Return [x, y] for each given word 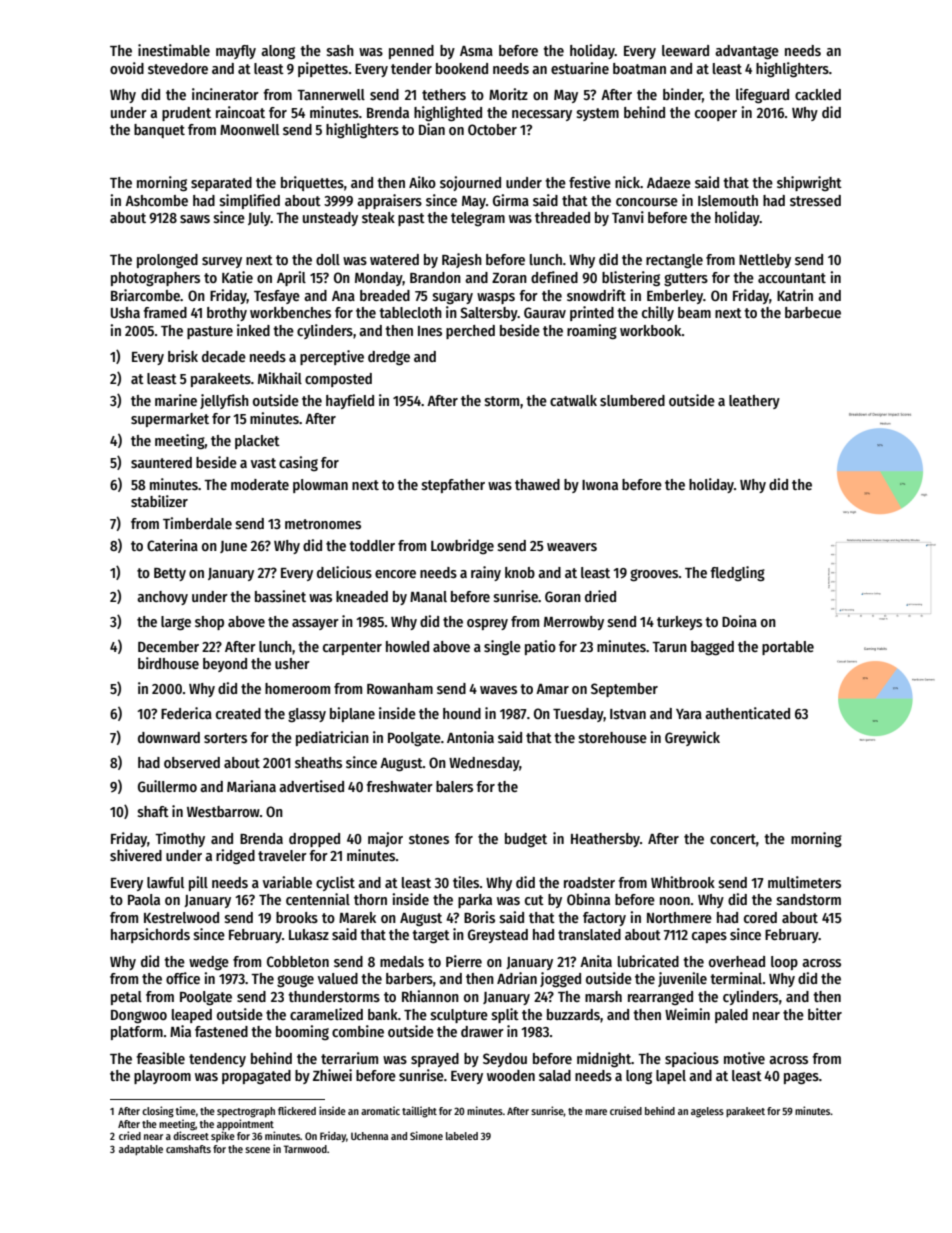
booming [302, 1032]
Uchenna [369, 1136]
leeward [685, 50]
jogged [560, 979]
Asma [476, 51]
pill [198, 883]
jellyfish [224, 401]
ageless [707, 1112]
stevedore [178, 68]
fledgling [737, 573]
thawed [537, 484]
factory [604, 919]
